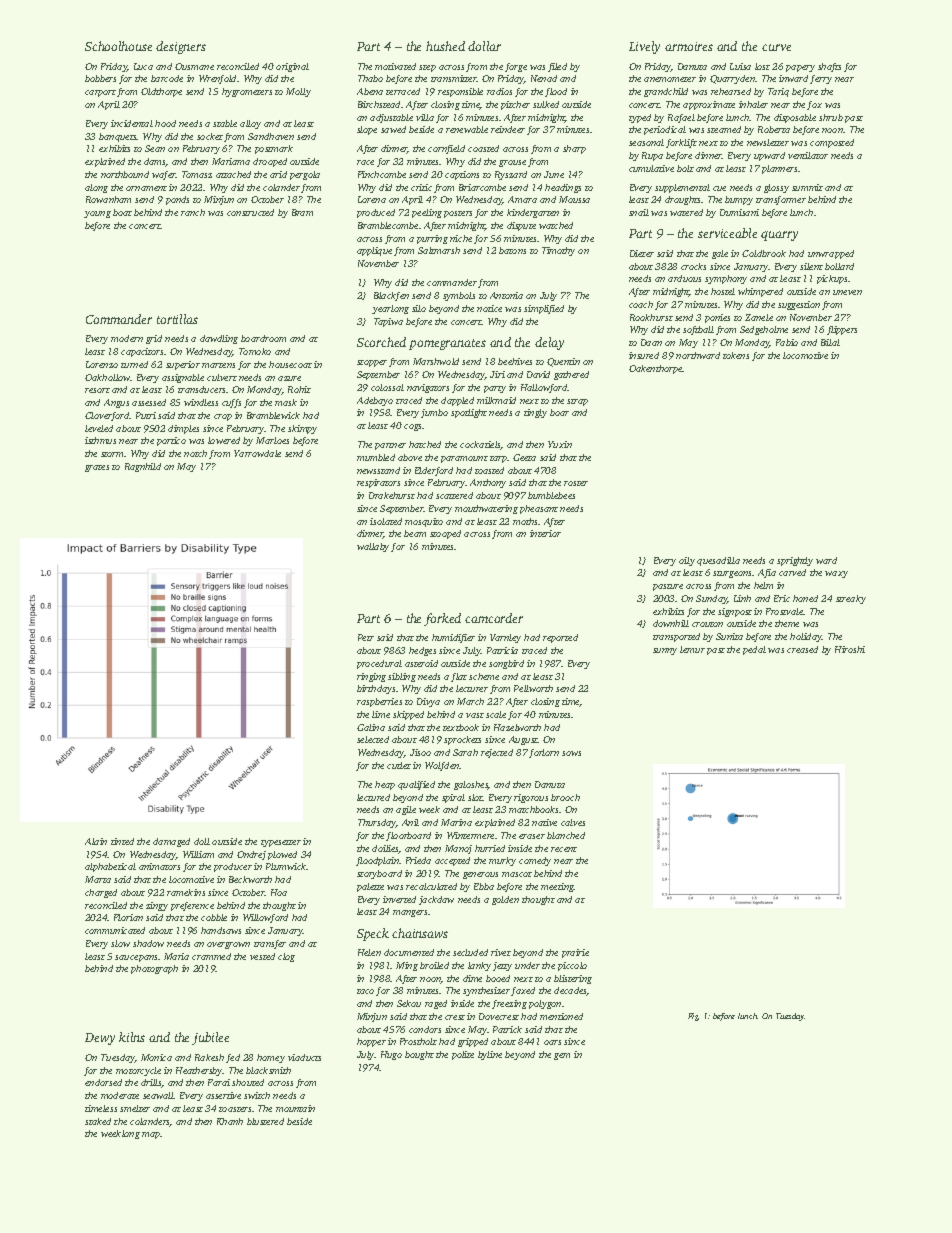  I want to click on Dewy, so click(100, 1039).
